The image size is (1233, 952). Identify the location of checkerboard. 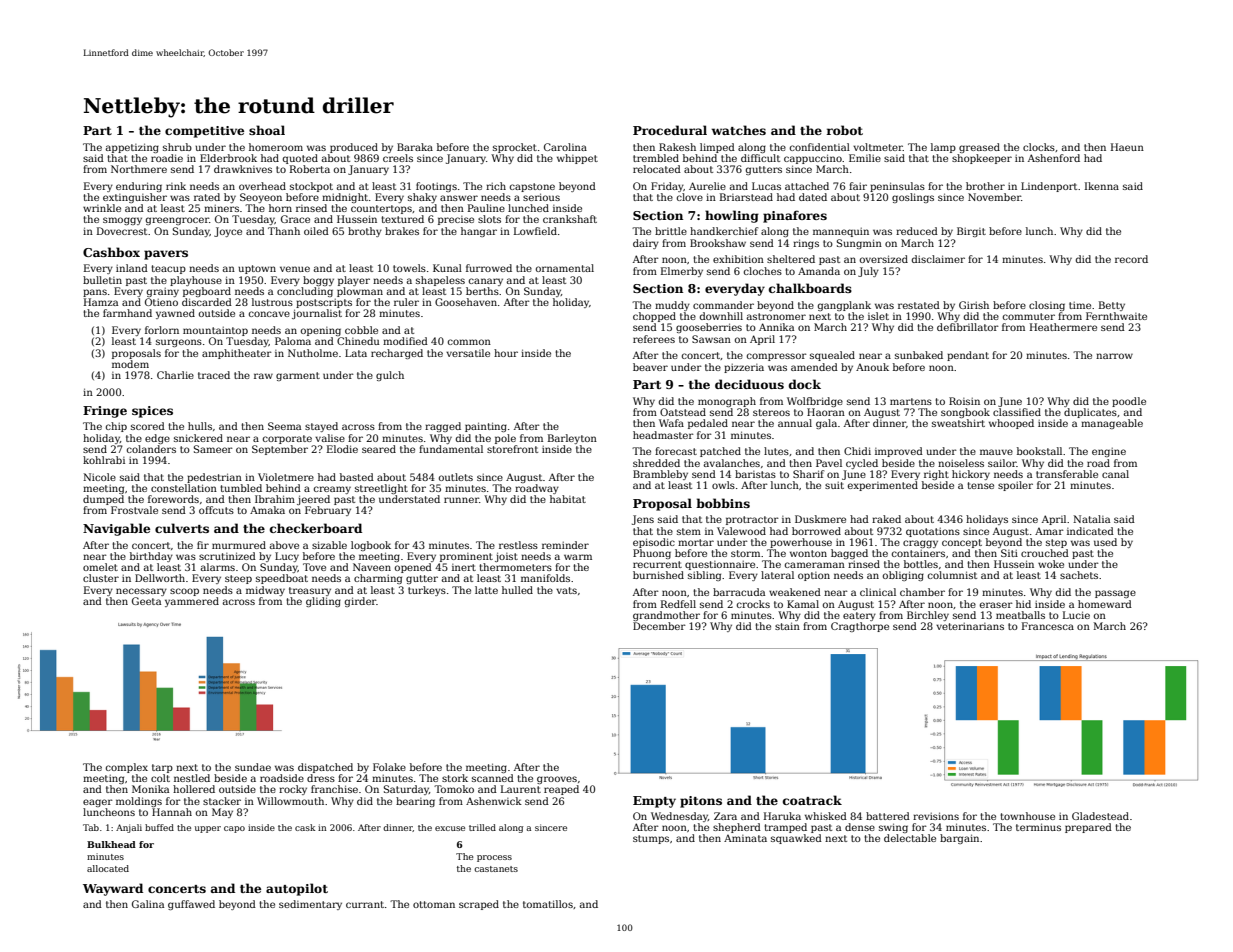
(316, 528).
